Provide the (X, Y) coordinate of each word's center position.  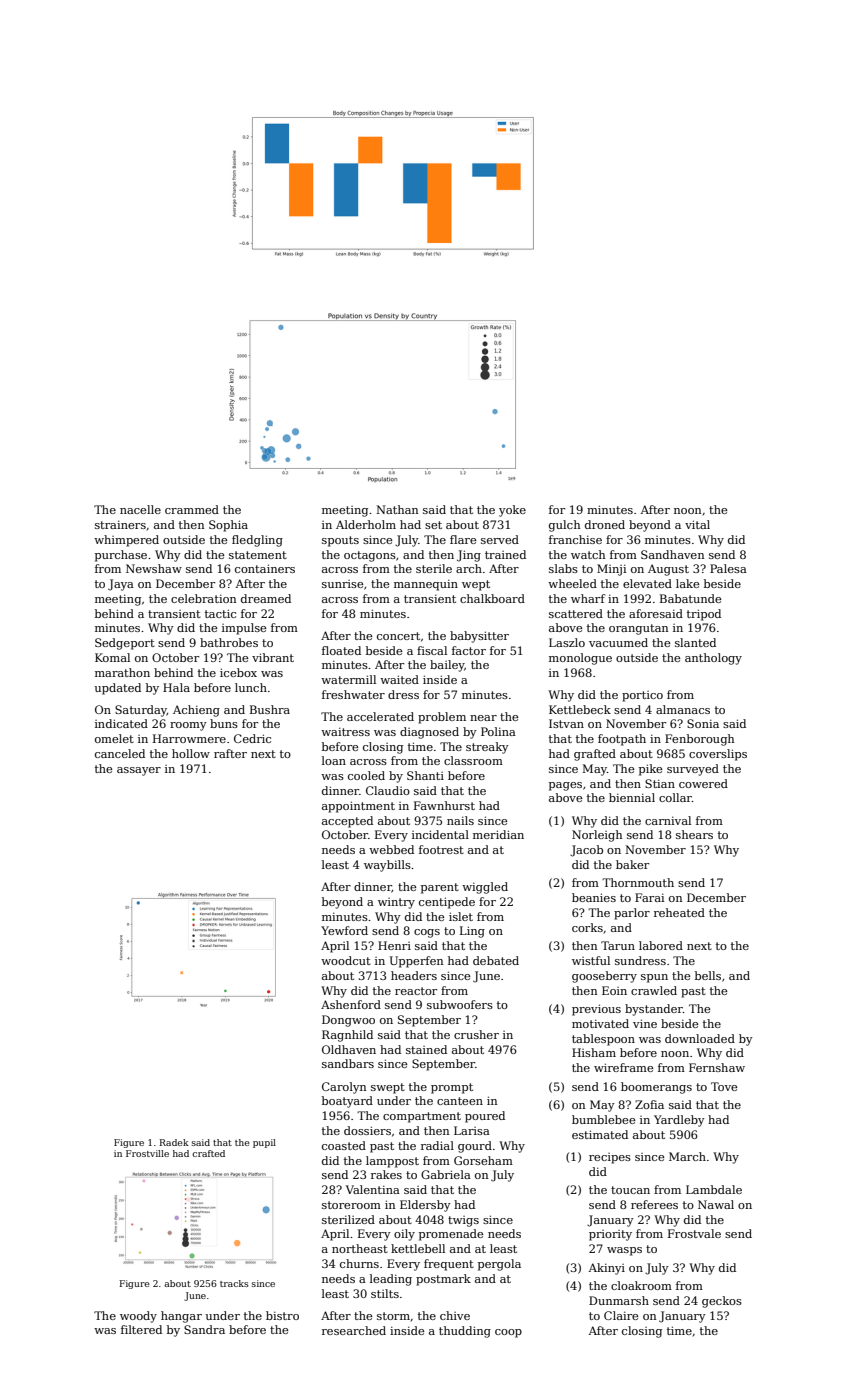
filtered (141, 1329)
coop (508, 1333)
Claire (621, 1315)
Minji (611, 570)
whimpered (126, 541)
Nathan (397, 509)
